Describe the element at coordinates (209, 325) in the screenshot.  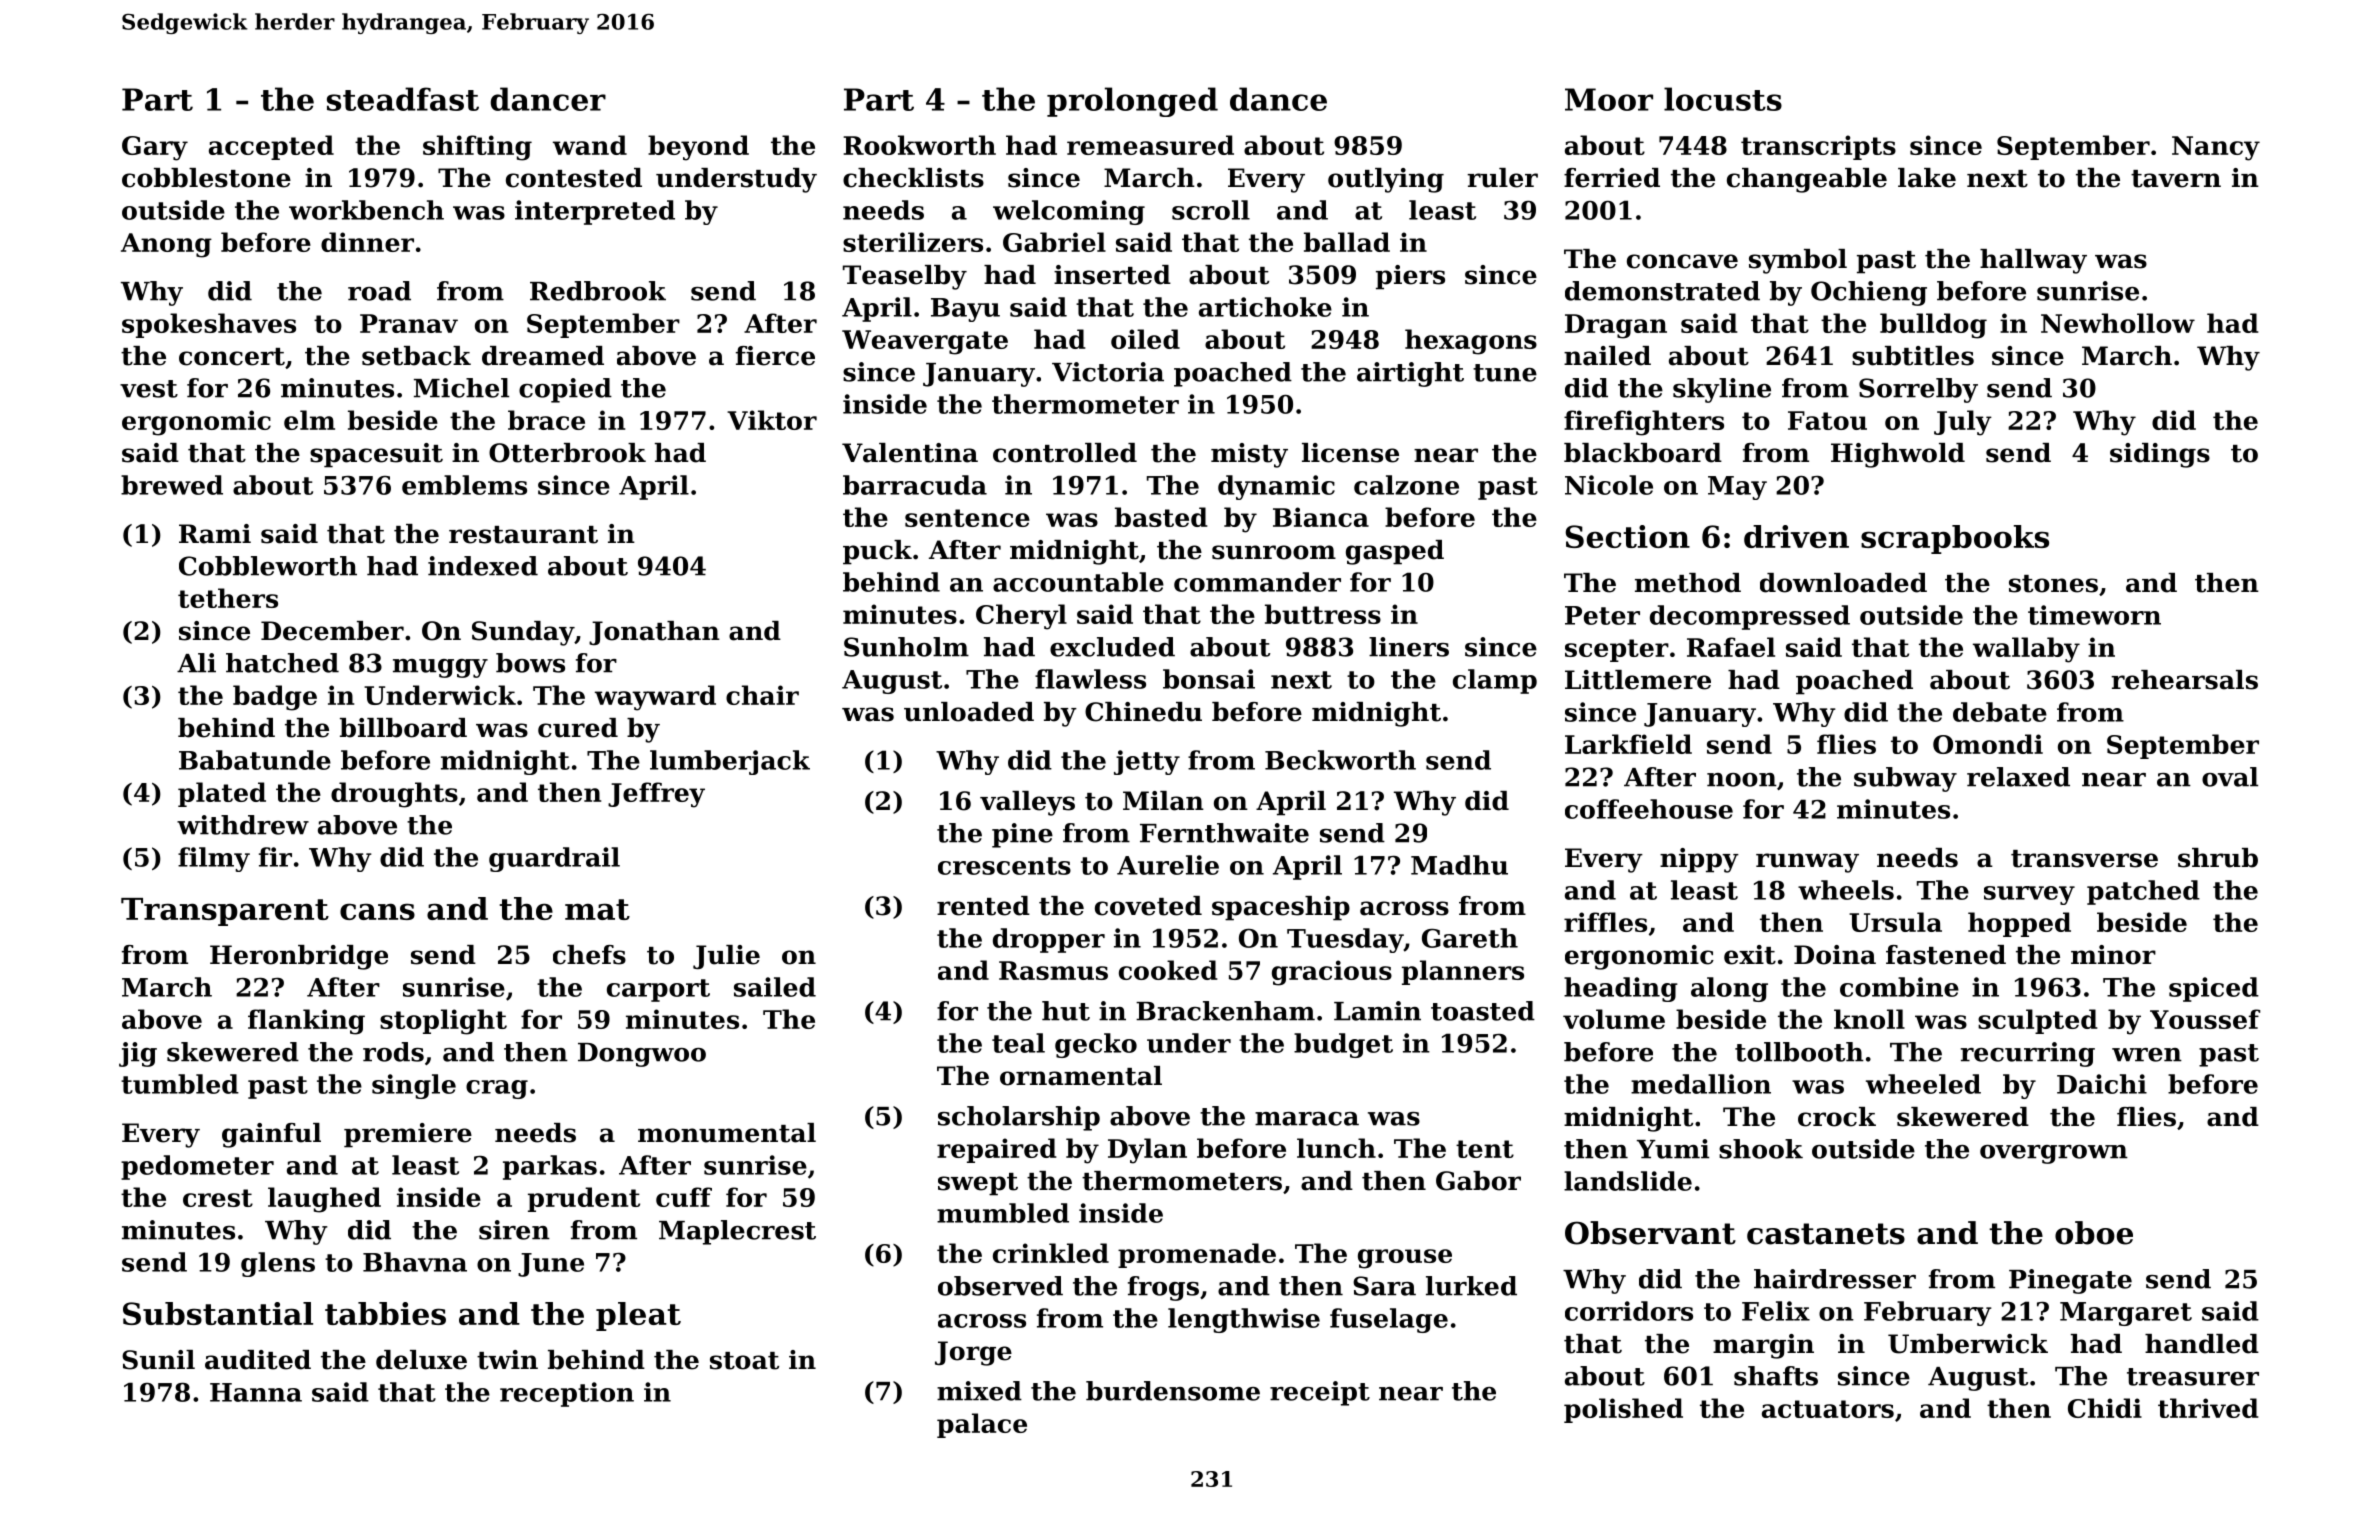
I see `spokeshaves` at that location.
